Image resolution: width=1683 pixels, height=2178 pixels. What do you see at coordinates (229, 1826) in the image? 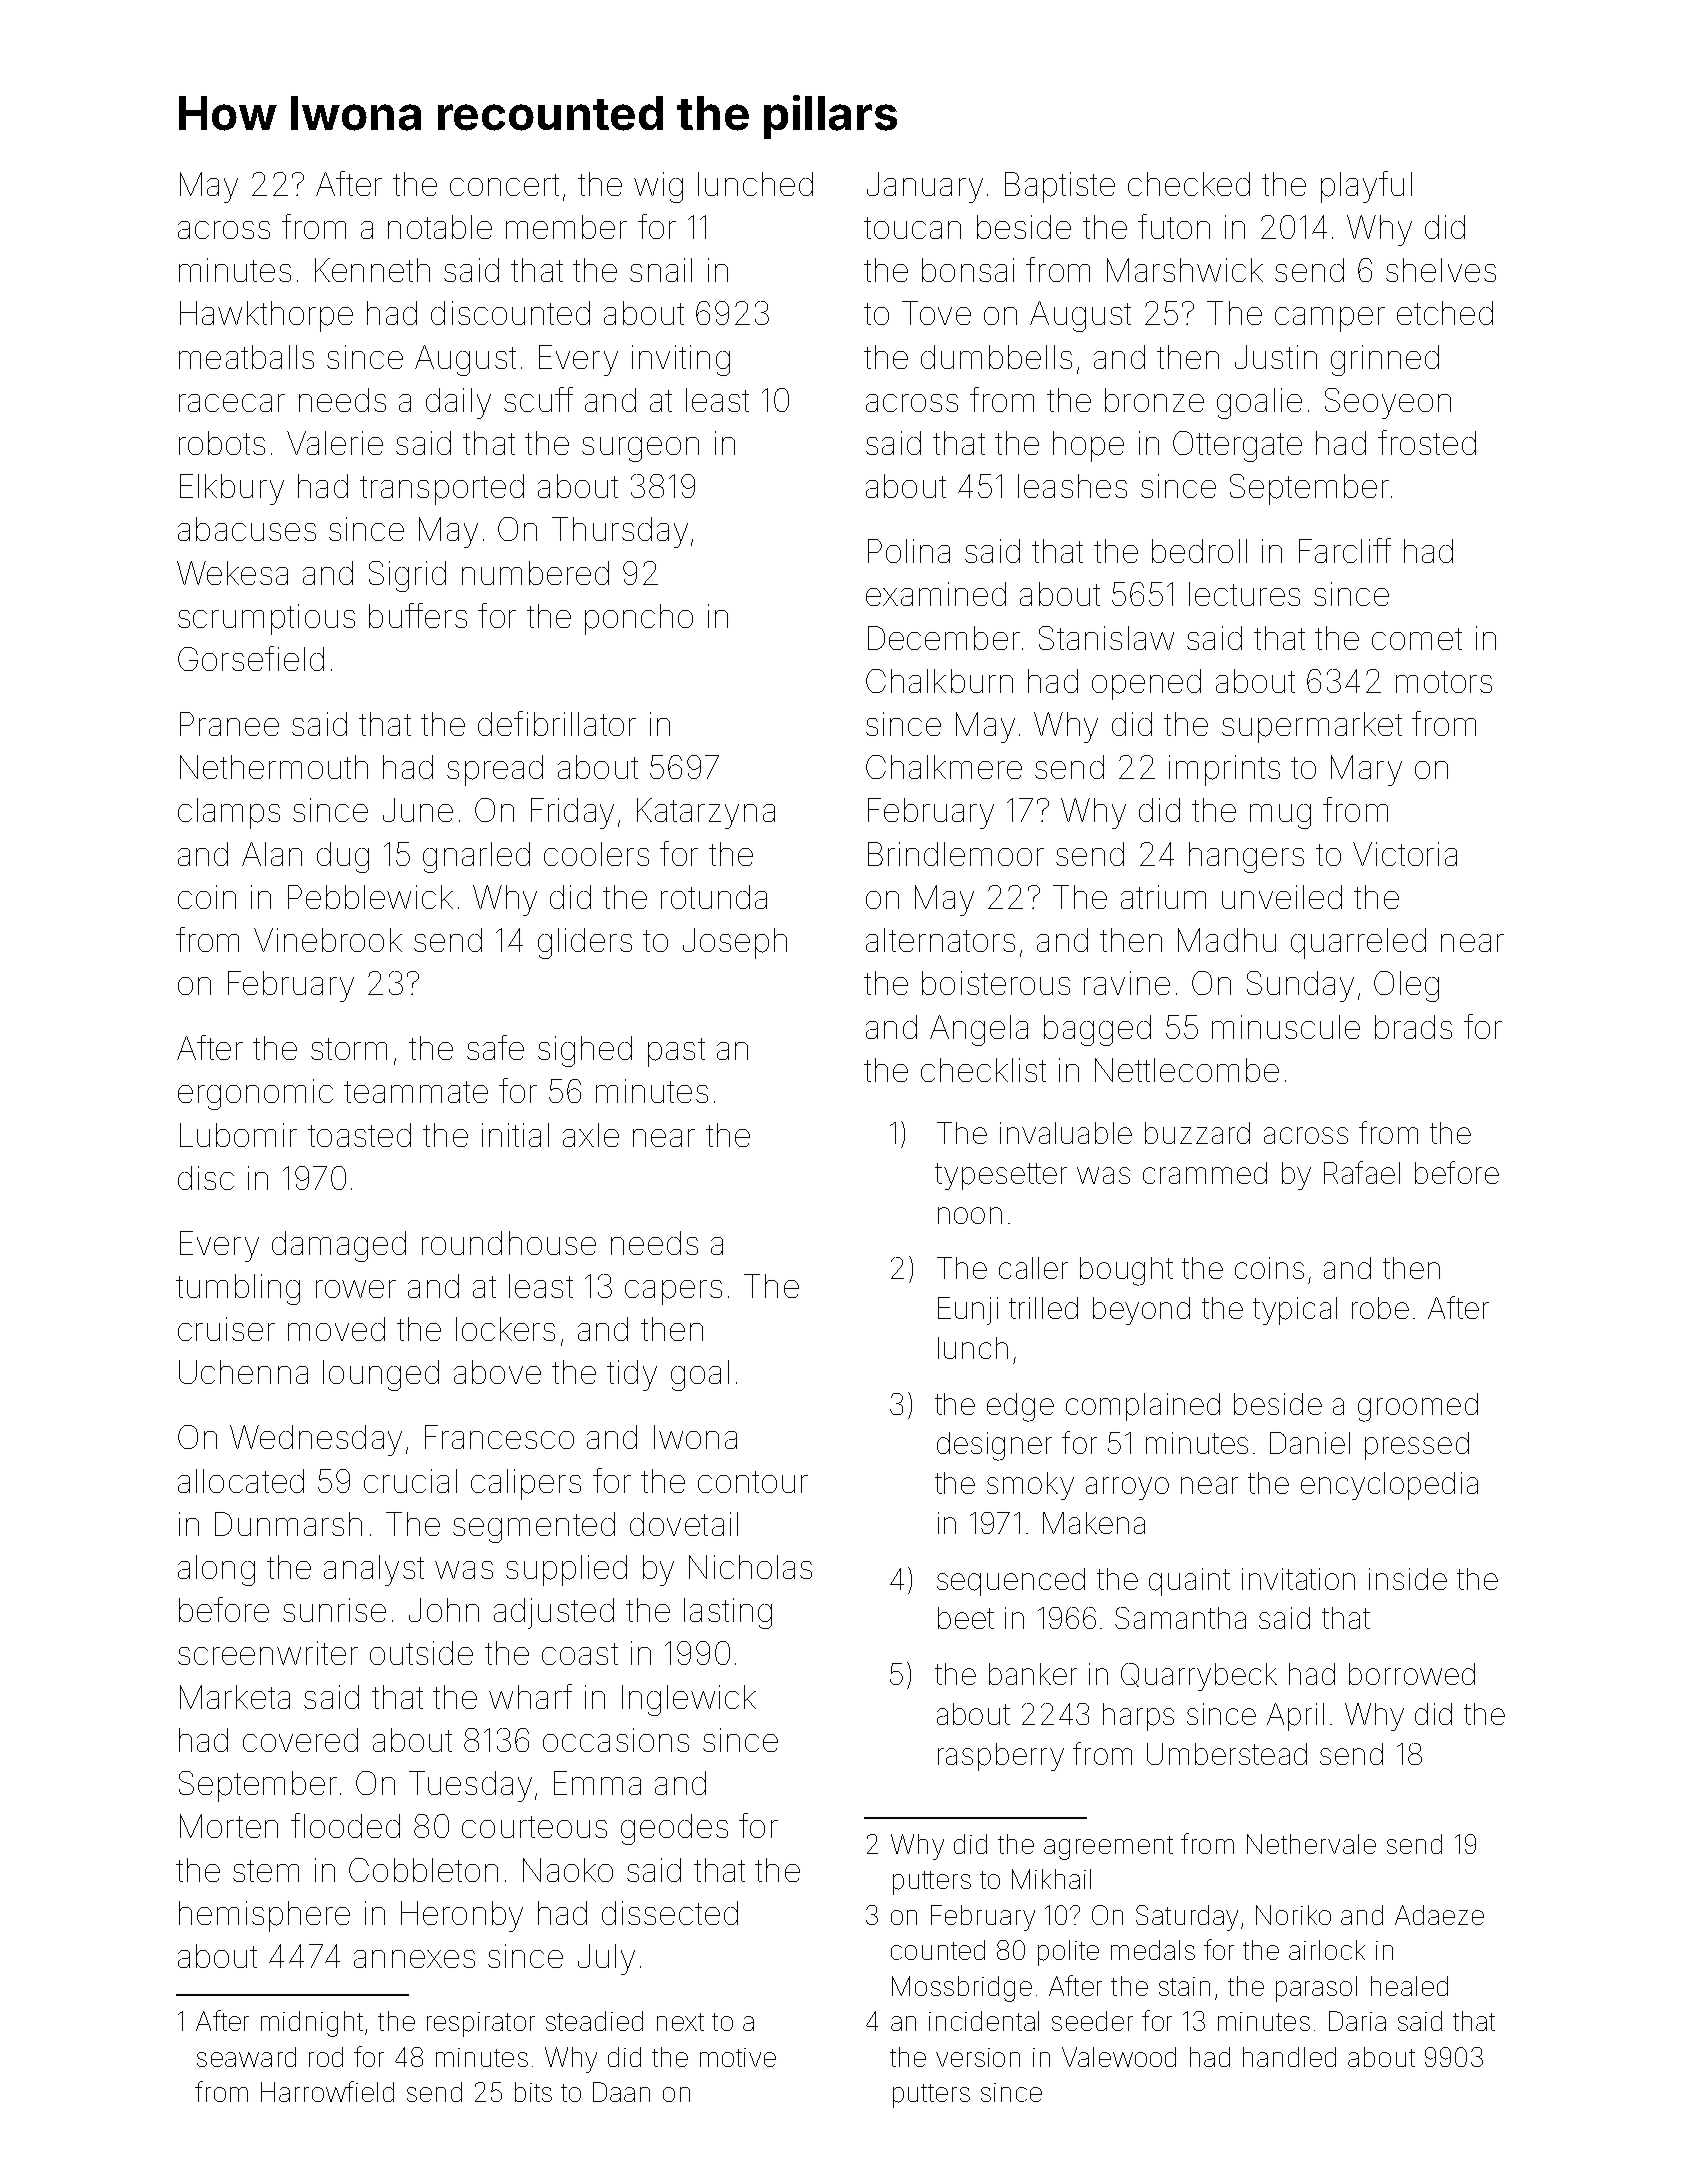
I see `Morten` at bounding box center [229, 1826].
